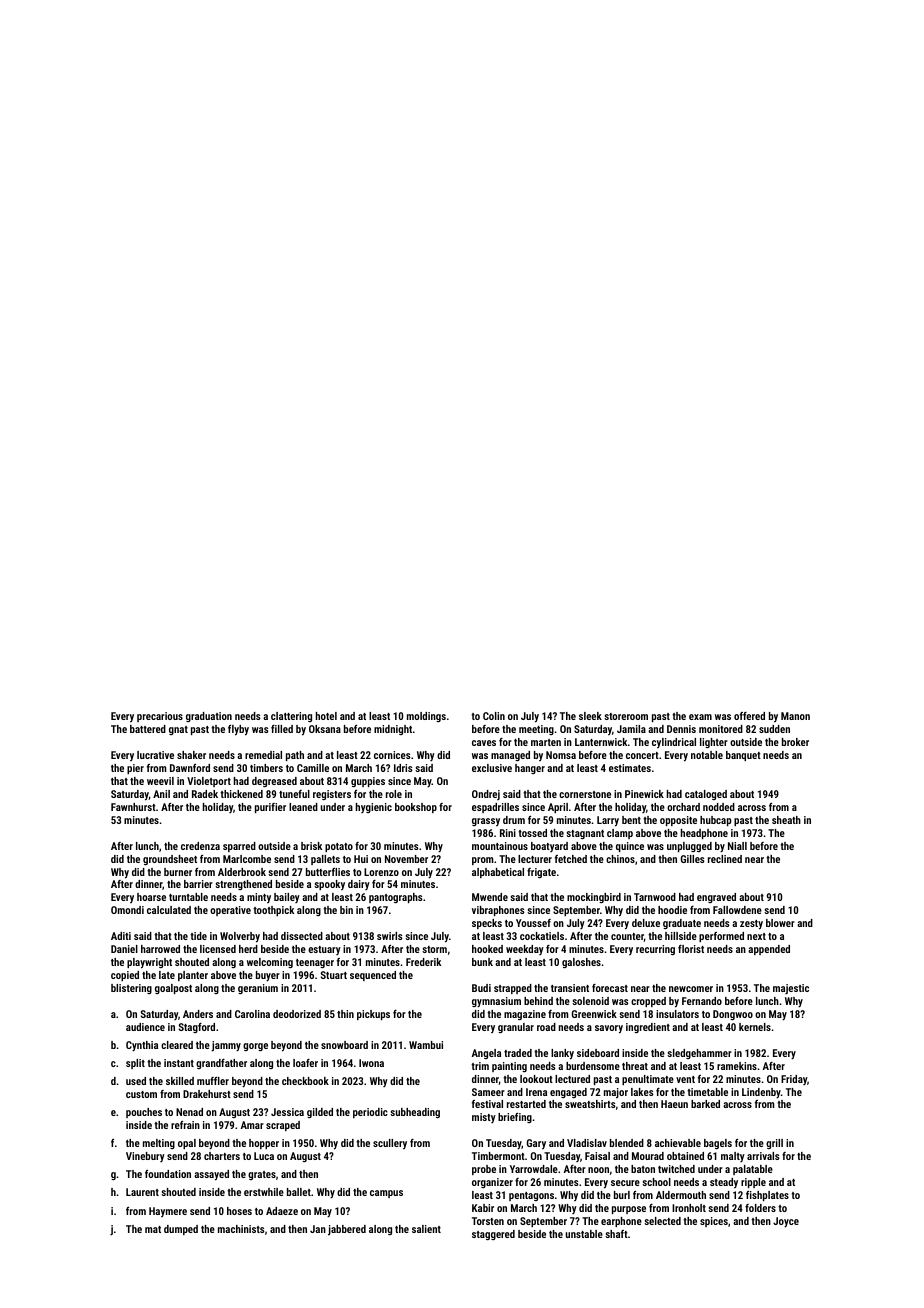  Describe the element at coordinates (131, 989) in the screenshot. I see `blistering` at that location.
